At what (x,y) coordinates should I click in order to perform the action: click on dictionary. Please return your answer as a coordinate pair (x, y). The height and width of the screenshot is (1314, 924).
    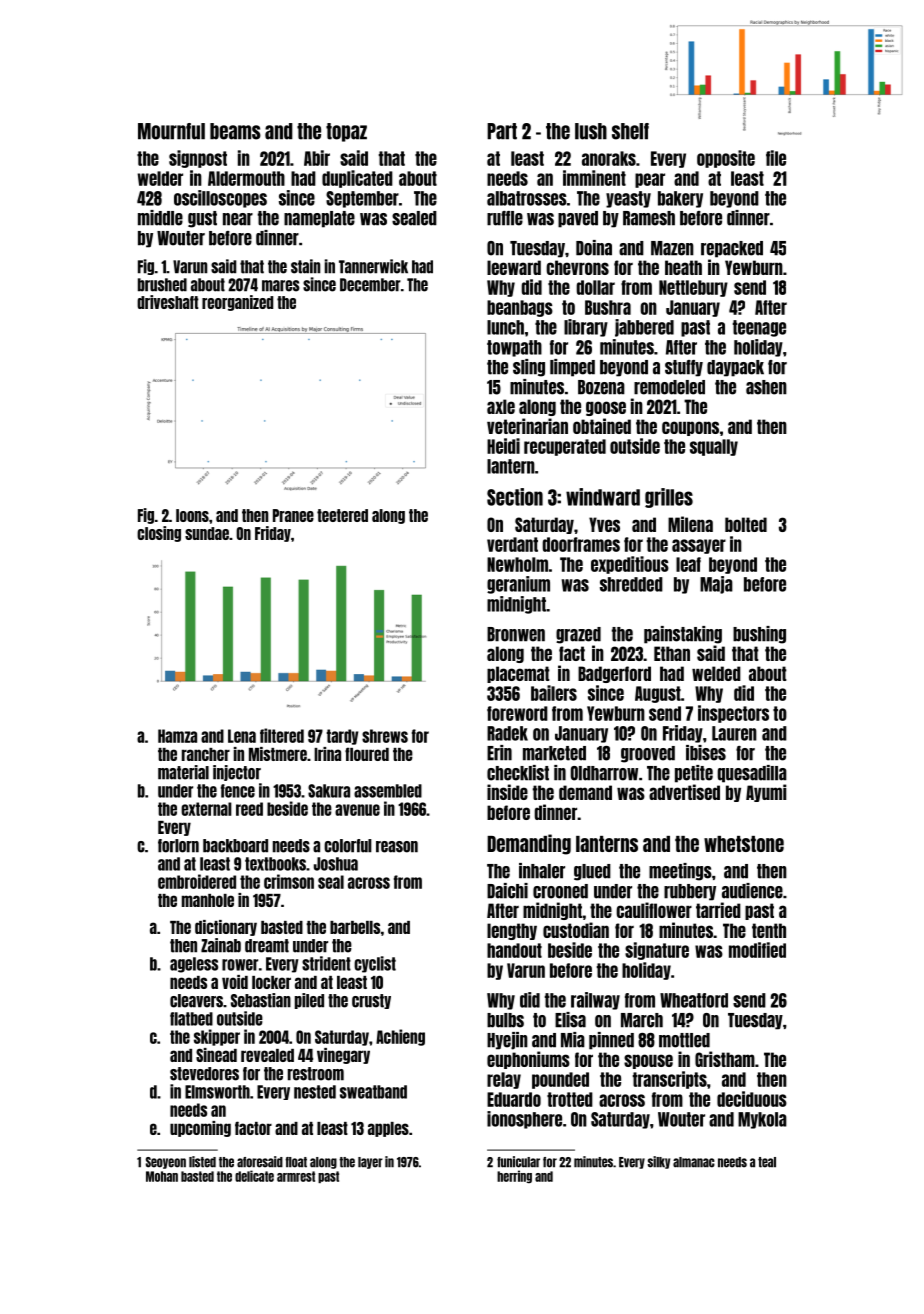
    Looking at the image, I should click on (226, 928).
